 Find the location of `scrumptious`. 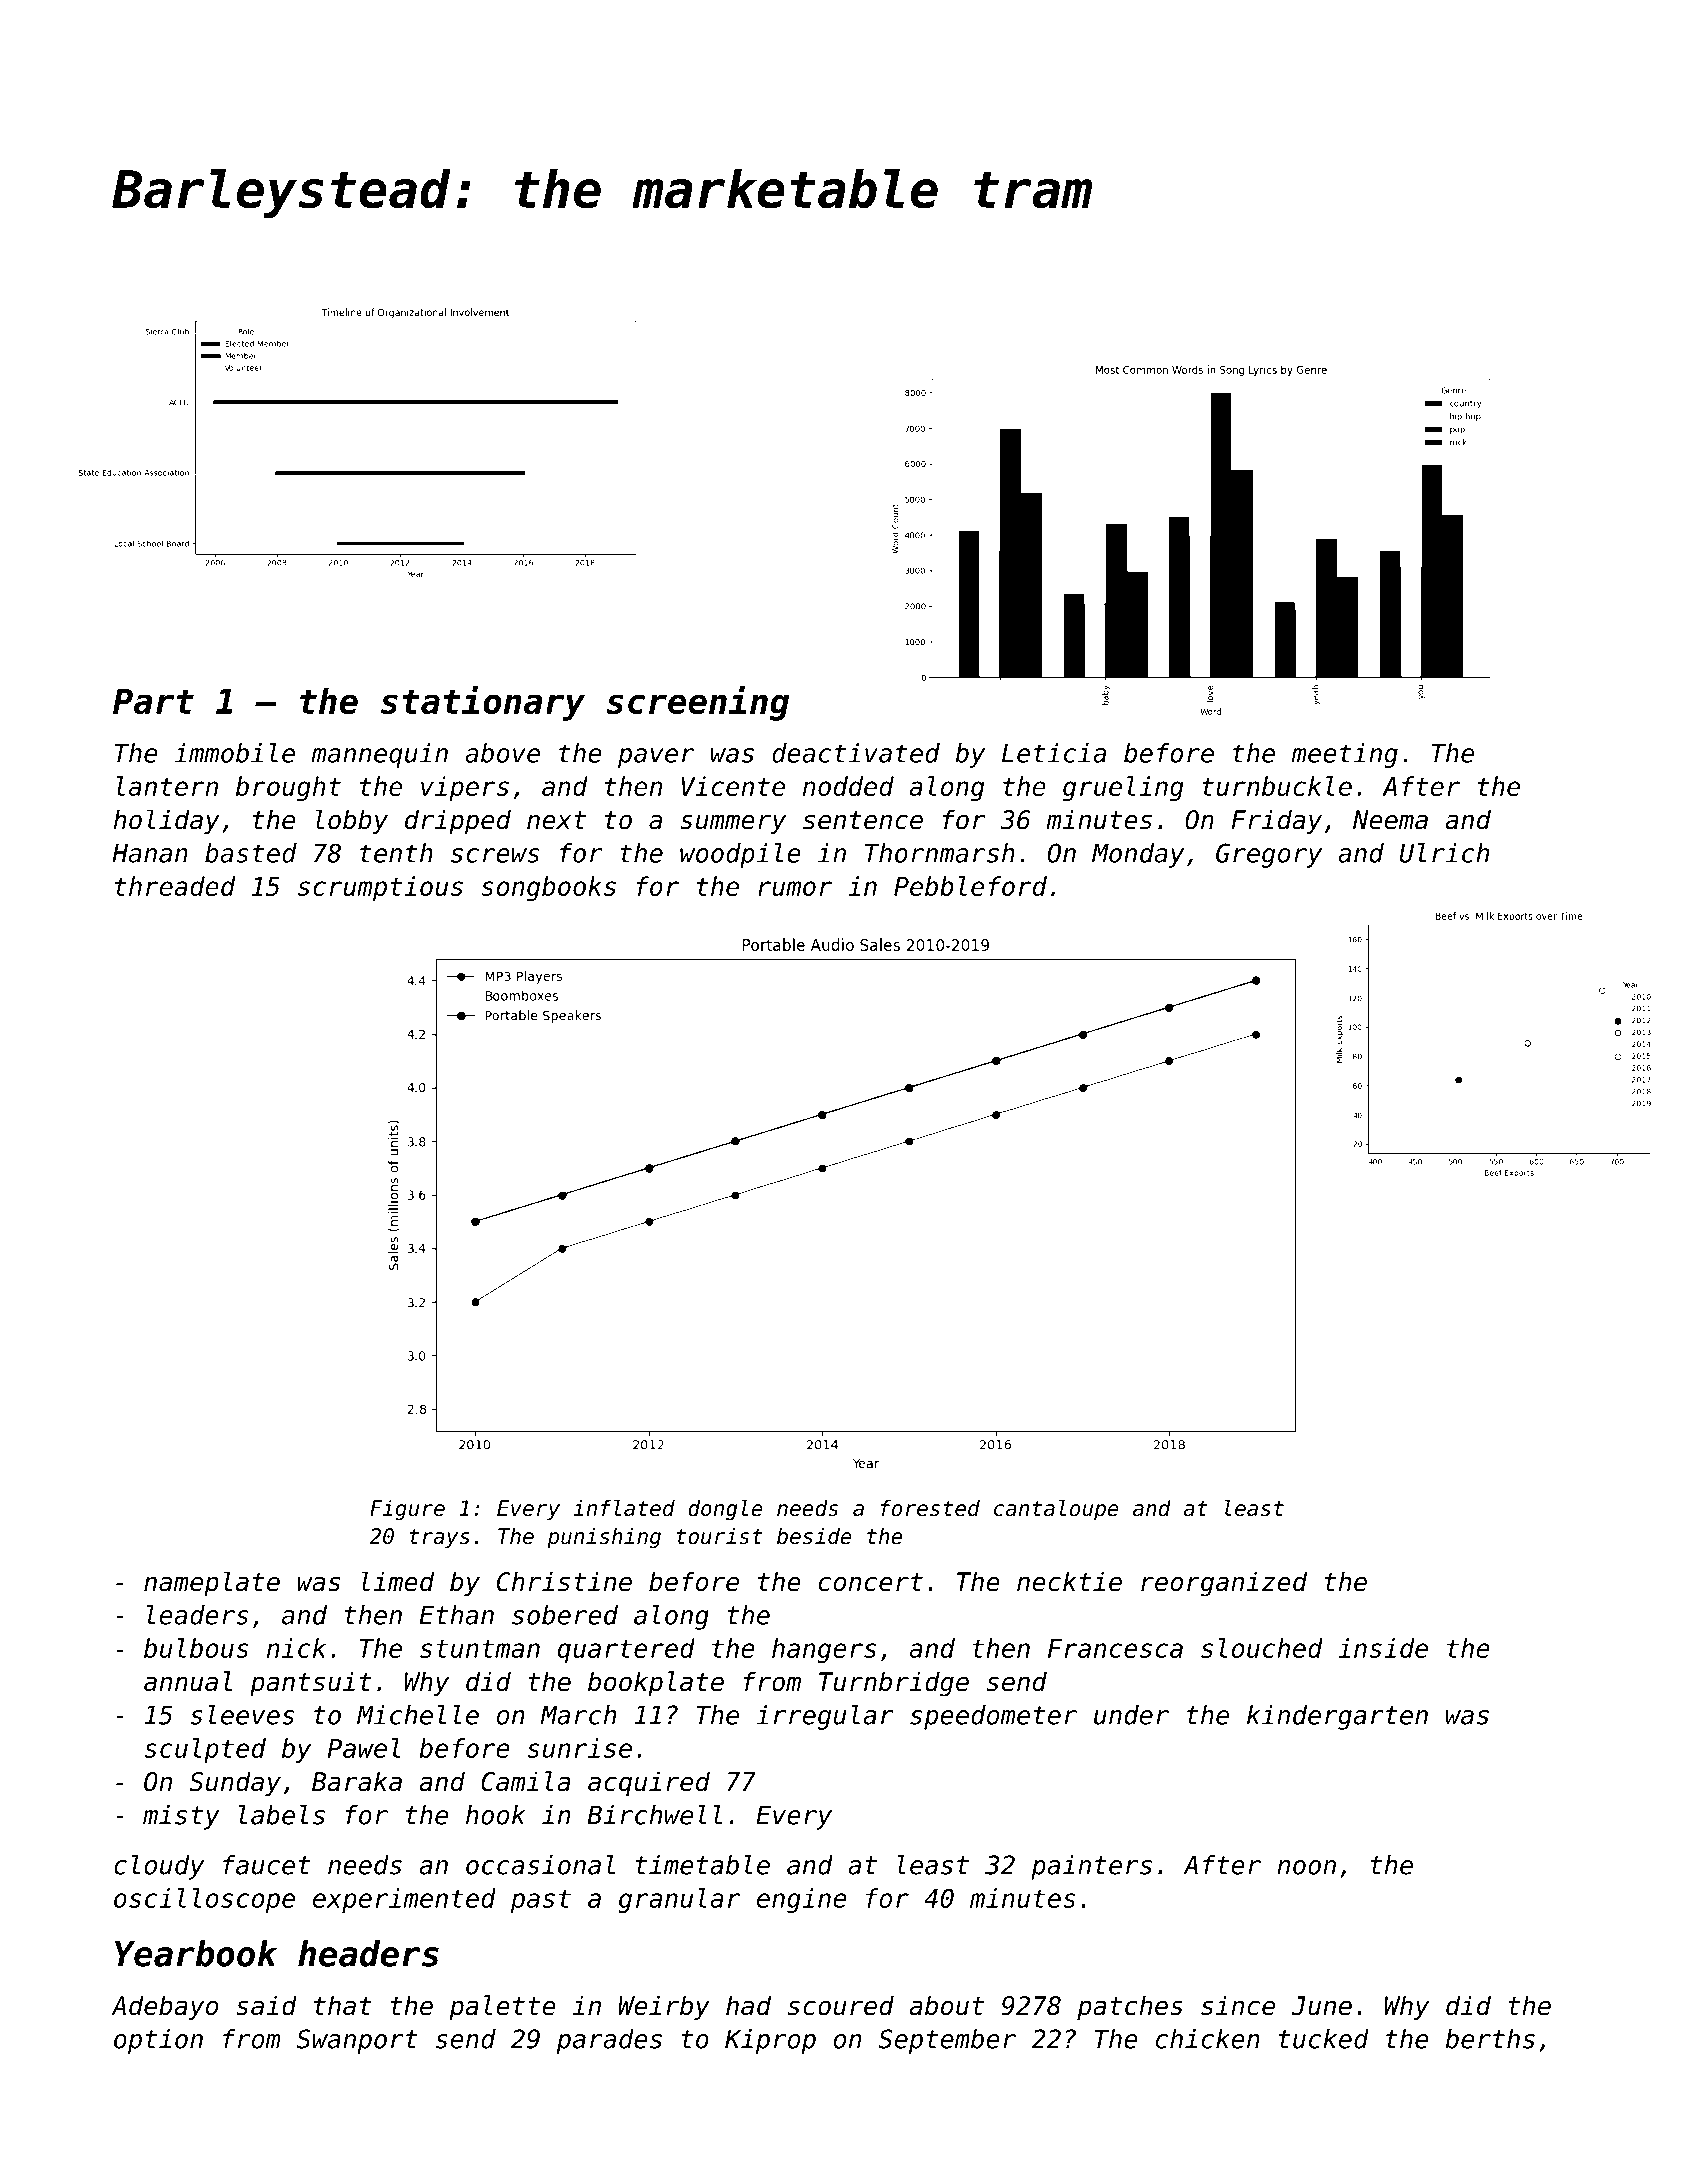

scrumptious is located at coordinates (380, 888).
